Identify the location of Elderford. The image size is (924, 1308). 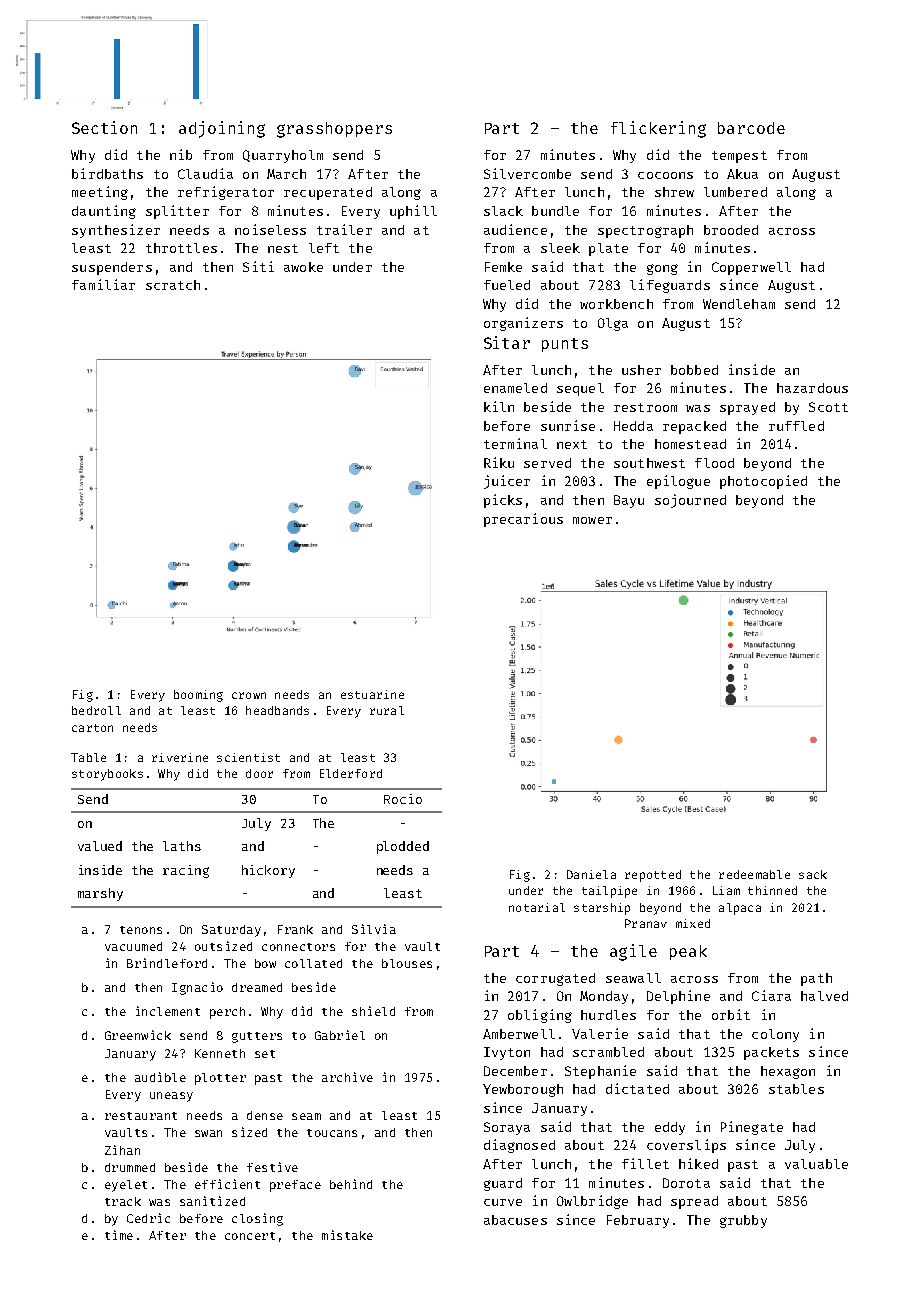
(351, 773).
